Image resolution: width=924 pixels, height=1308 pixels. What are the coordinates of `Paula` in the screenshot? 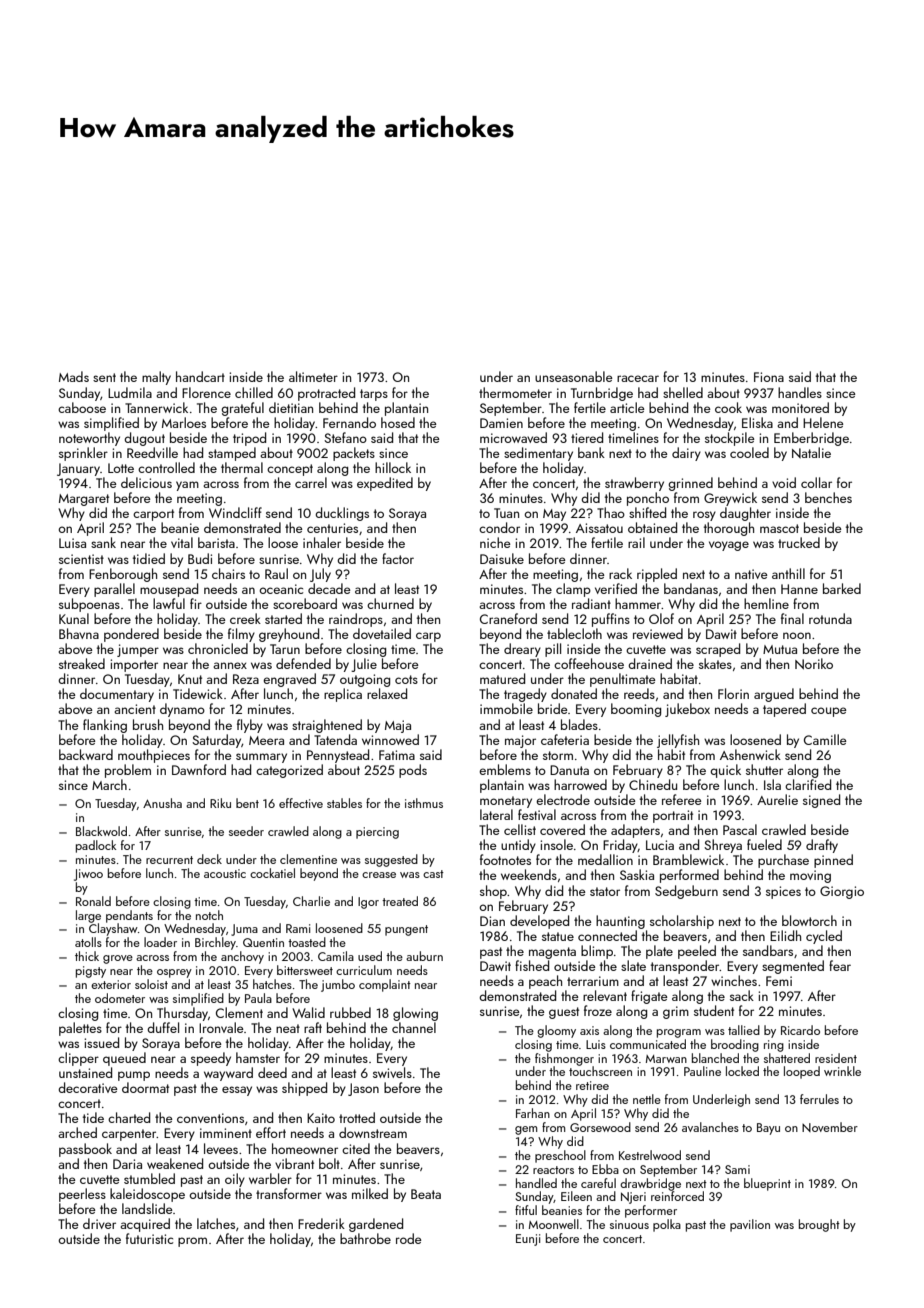 It's located at (258, 998).
